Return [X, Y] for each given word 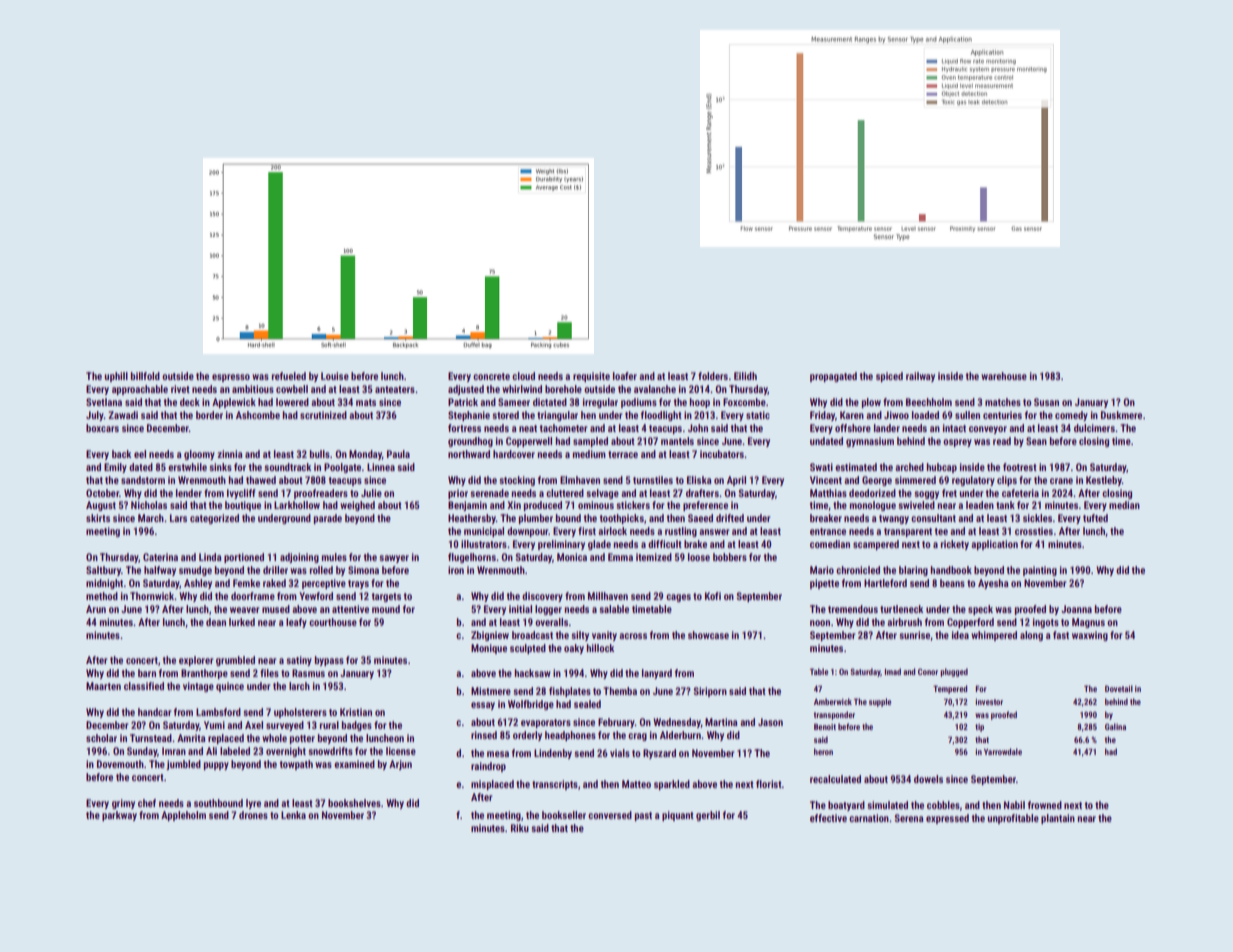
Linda [210, 557]
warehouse [1004, 376]
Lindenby [553, 754]
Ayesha [993, 584]
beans [952, 583]
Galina [1115, 726]
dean [216, 622]
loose [699, 557]
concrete [491, 376]
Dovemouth [120, 764]
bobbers [730, 557]
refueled [289, 376]
